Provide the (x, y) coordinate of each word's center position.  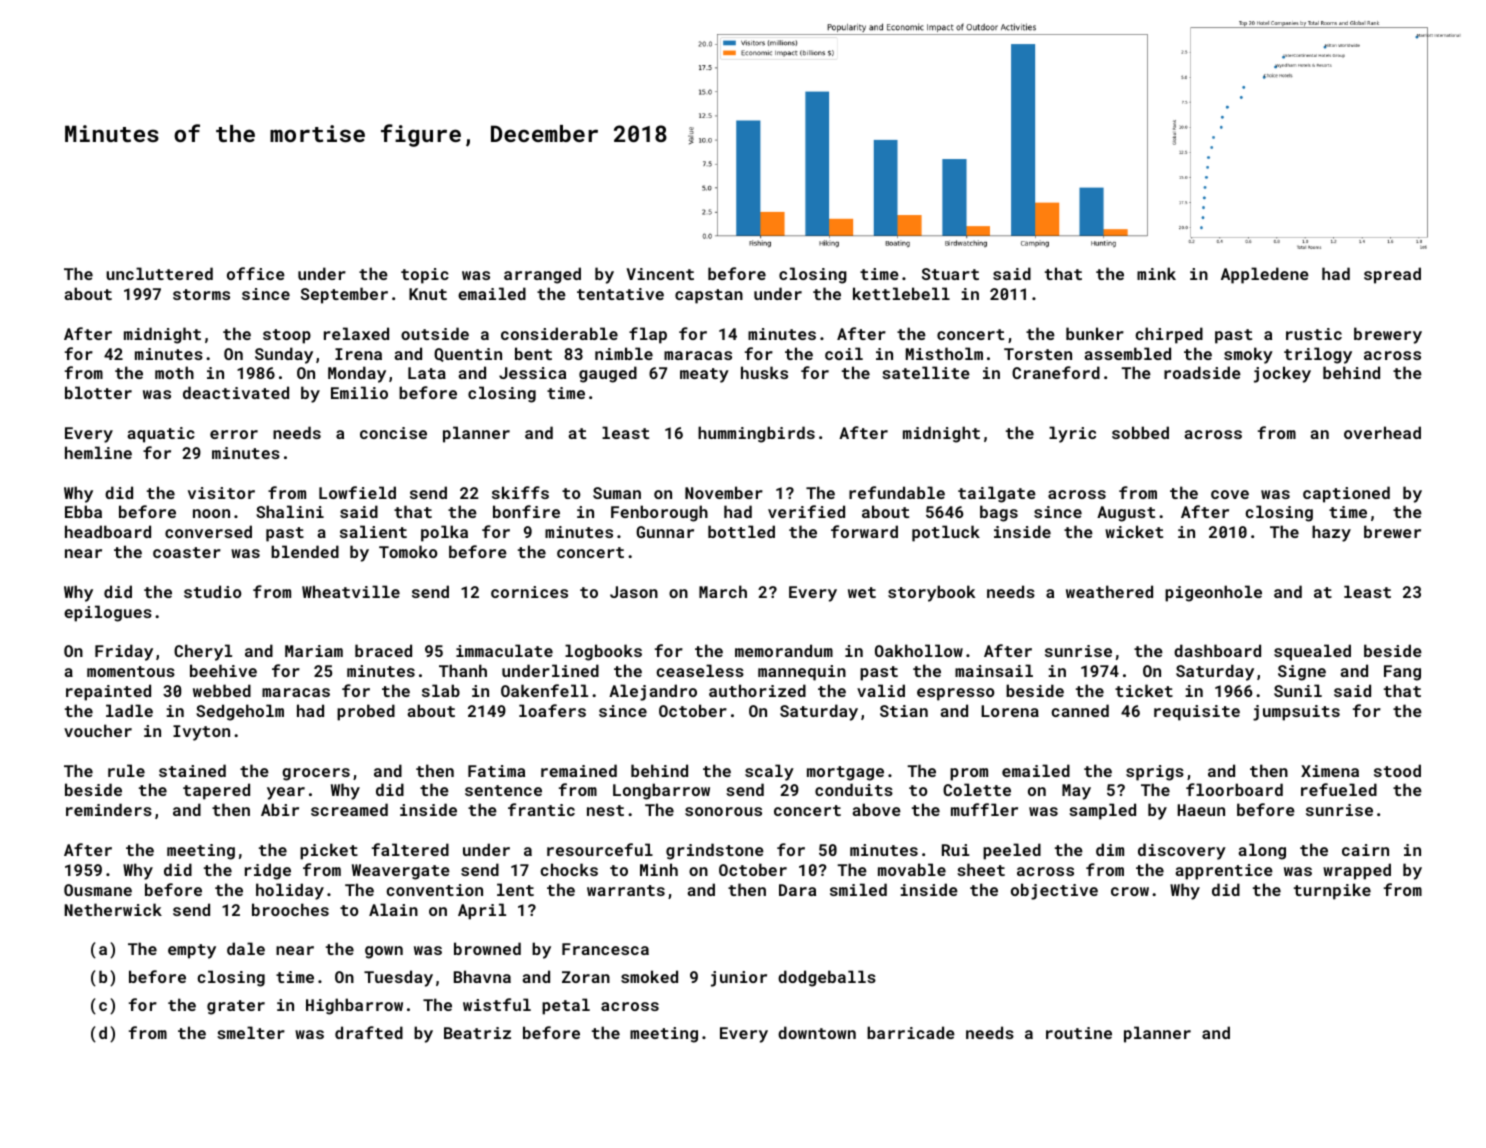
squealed (1312, 652)
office (256, 273)
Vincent (660, 274)
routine (1079, 1033)
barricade (911, 1032)
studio (212, 591)
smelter (251, 1032)
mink (1156, 273)
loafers (552, 710)
